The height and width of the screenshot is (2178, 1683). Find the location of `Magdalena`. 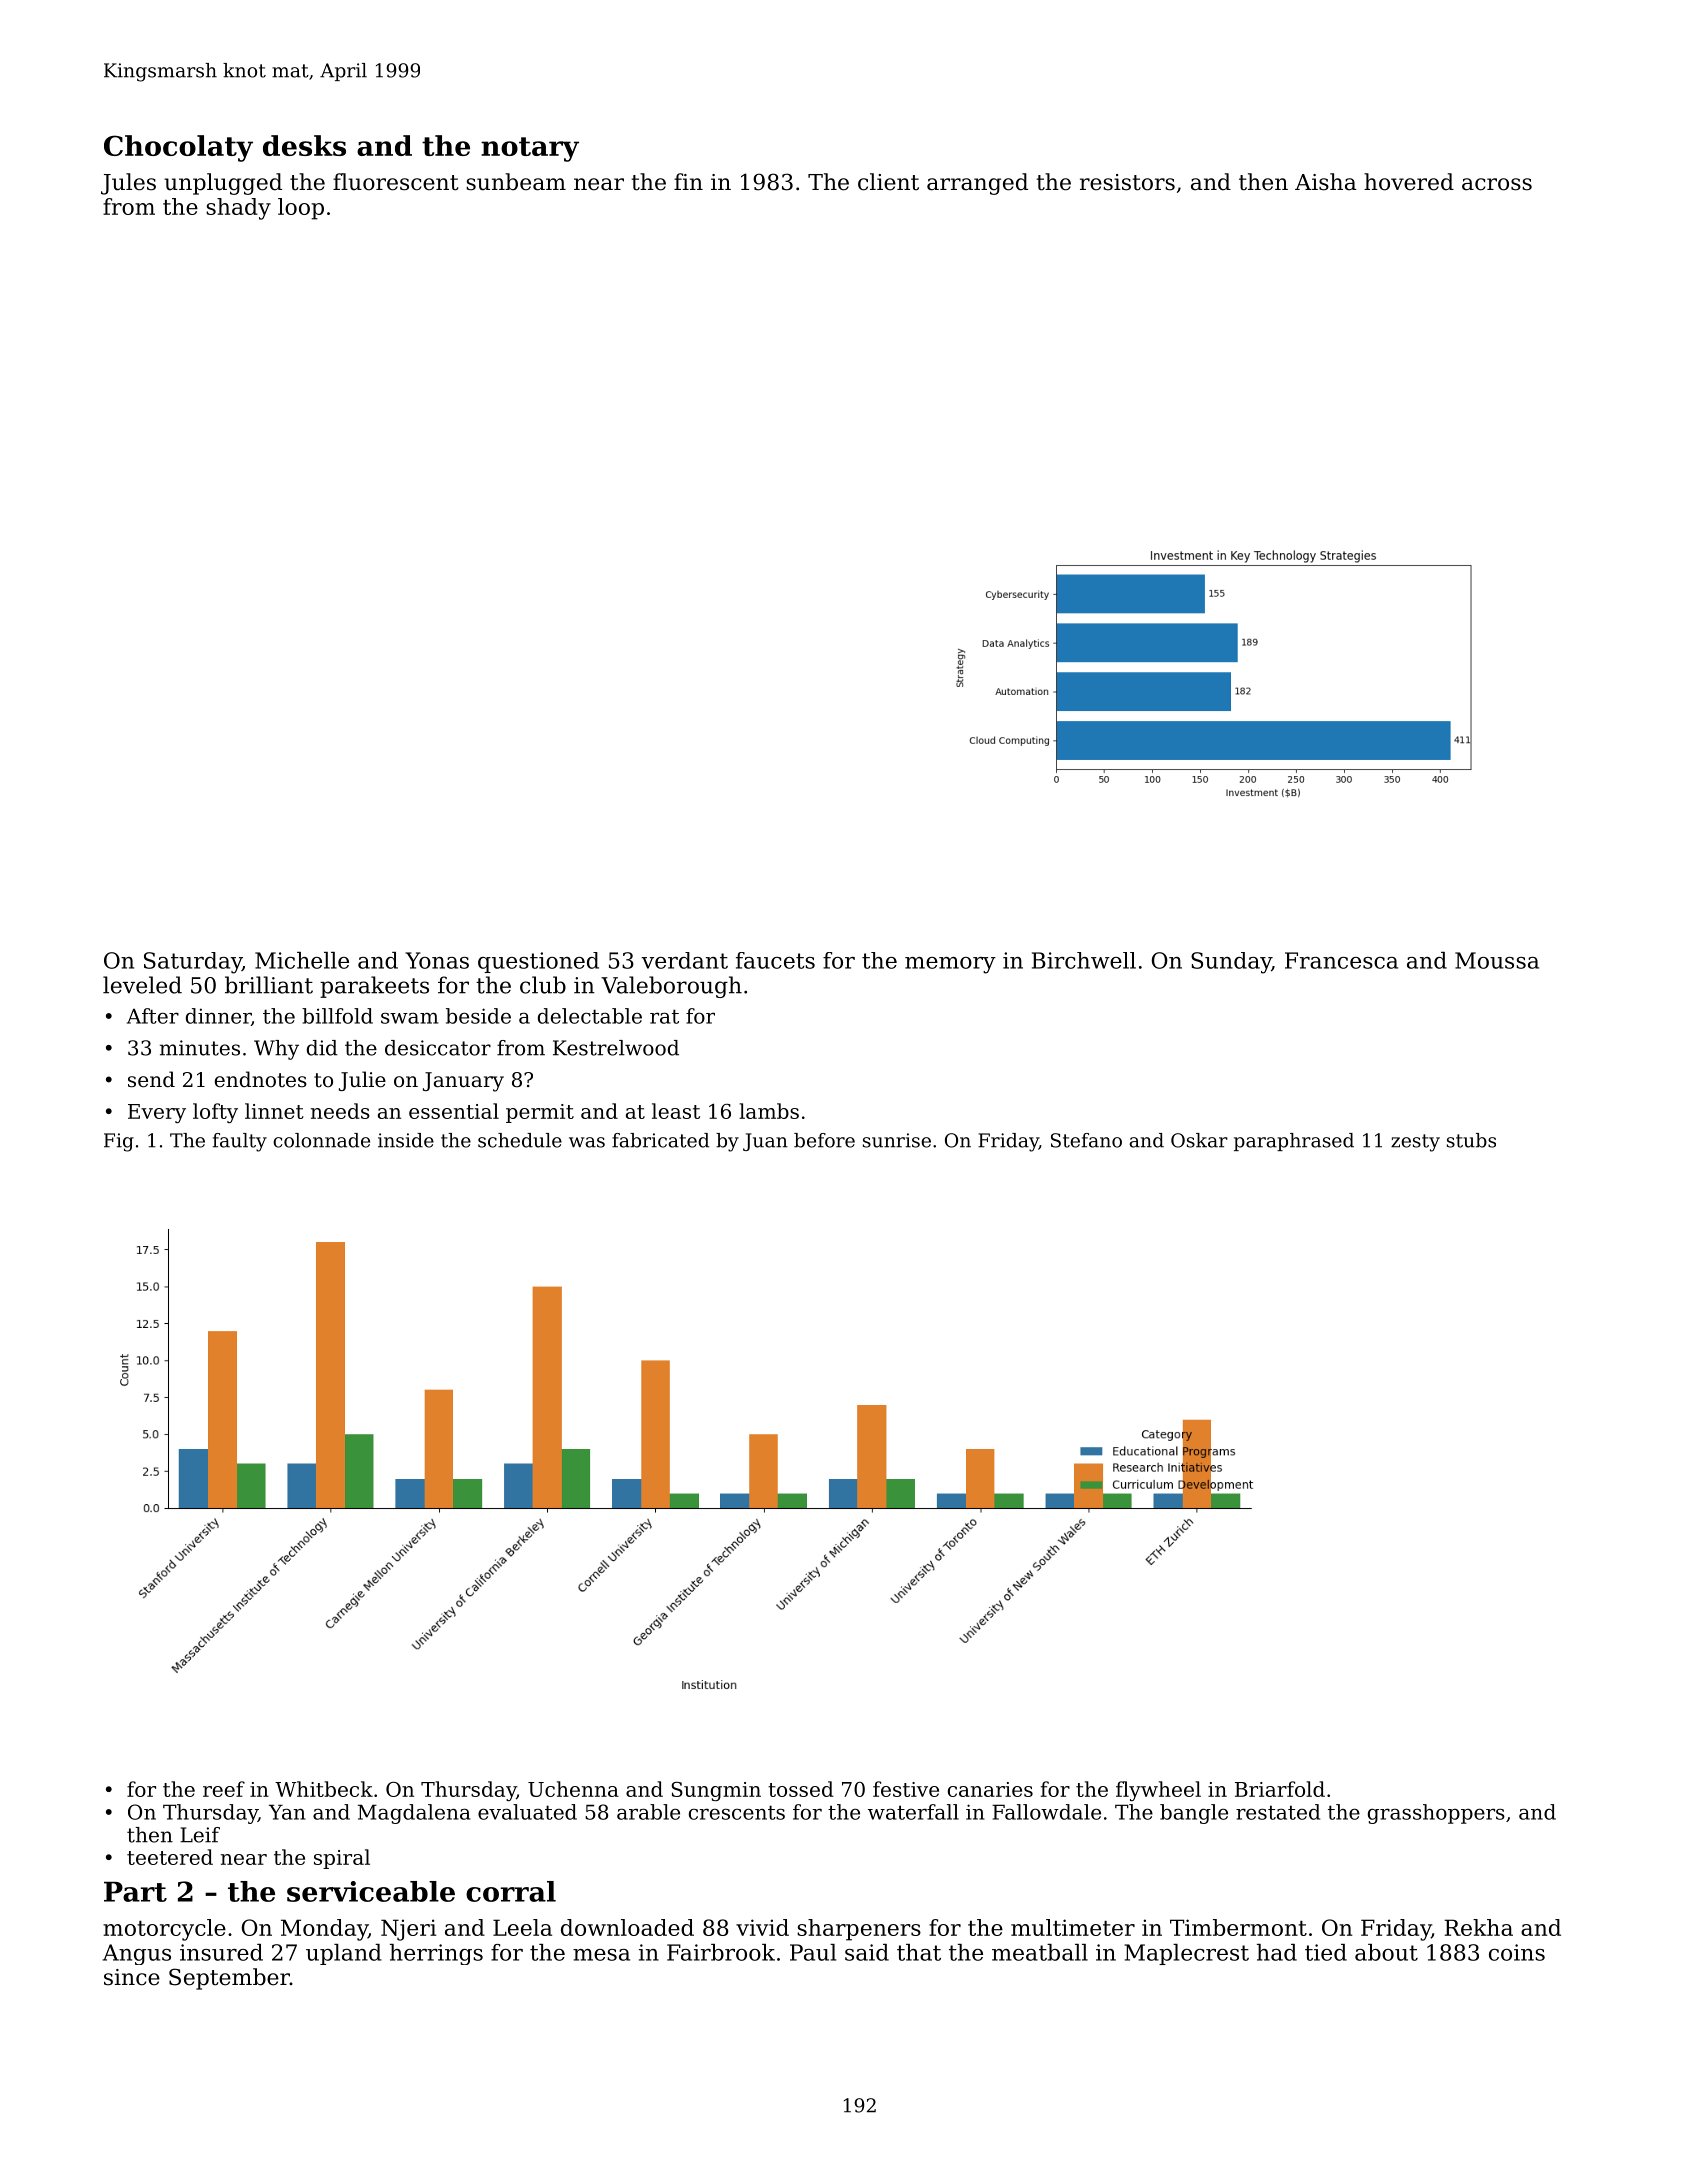

Magdalena is located at coordinates (414, 1814).
